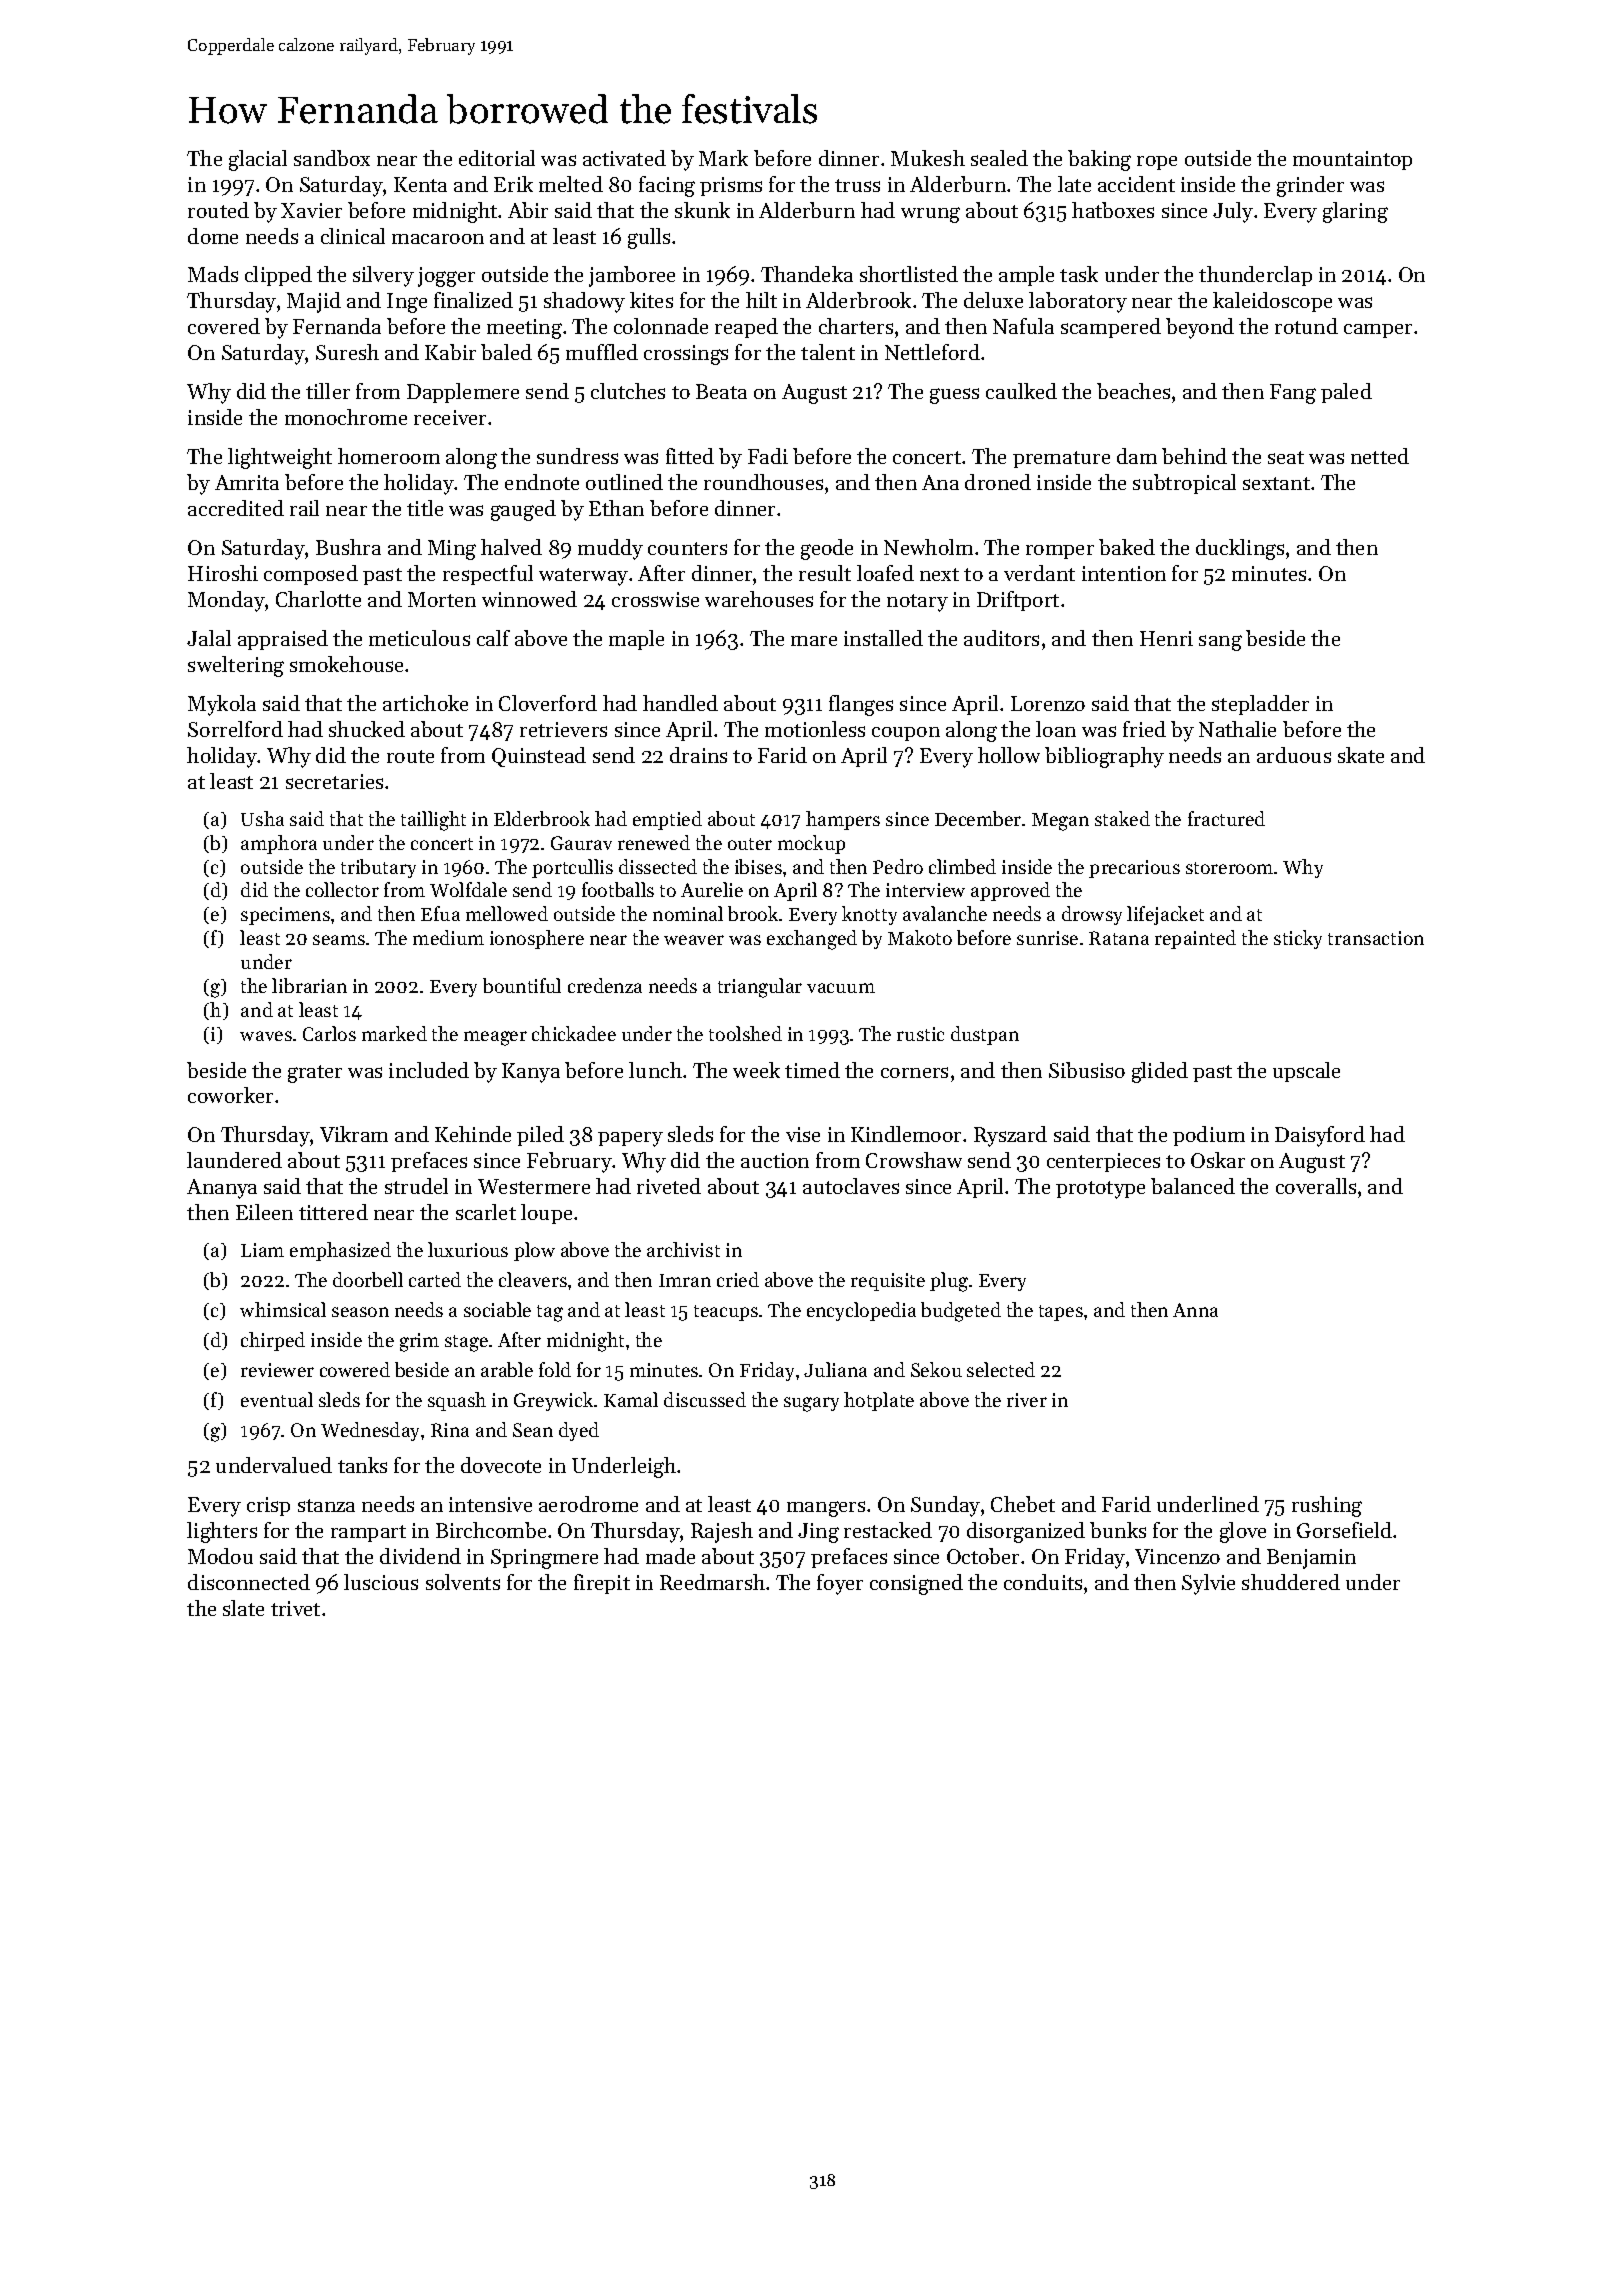 Image resolution: width=1620 pixels, height=2292 pixels. What do you see at coordinates (326, 1505) in the image?
I see `stanza` at bounding box center [326, 1505].
